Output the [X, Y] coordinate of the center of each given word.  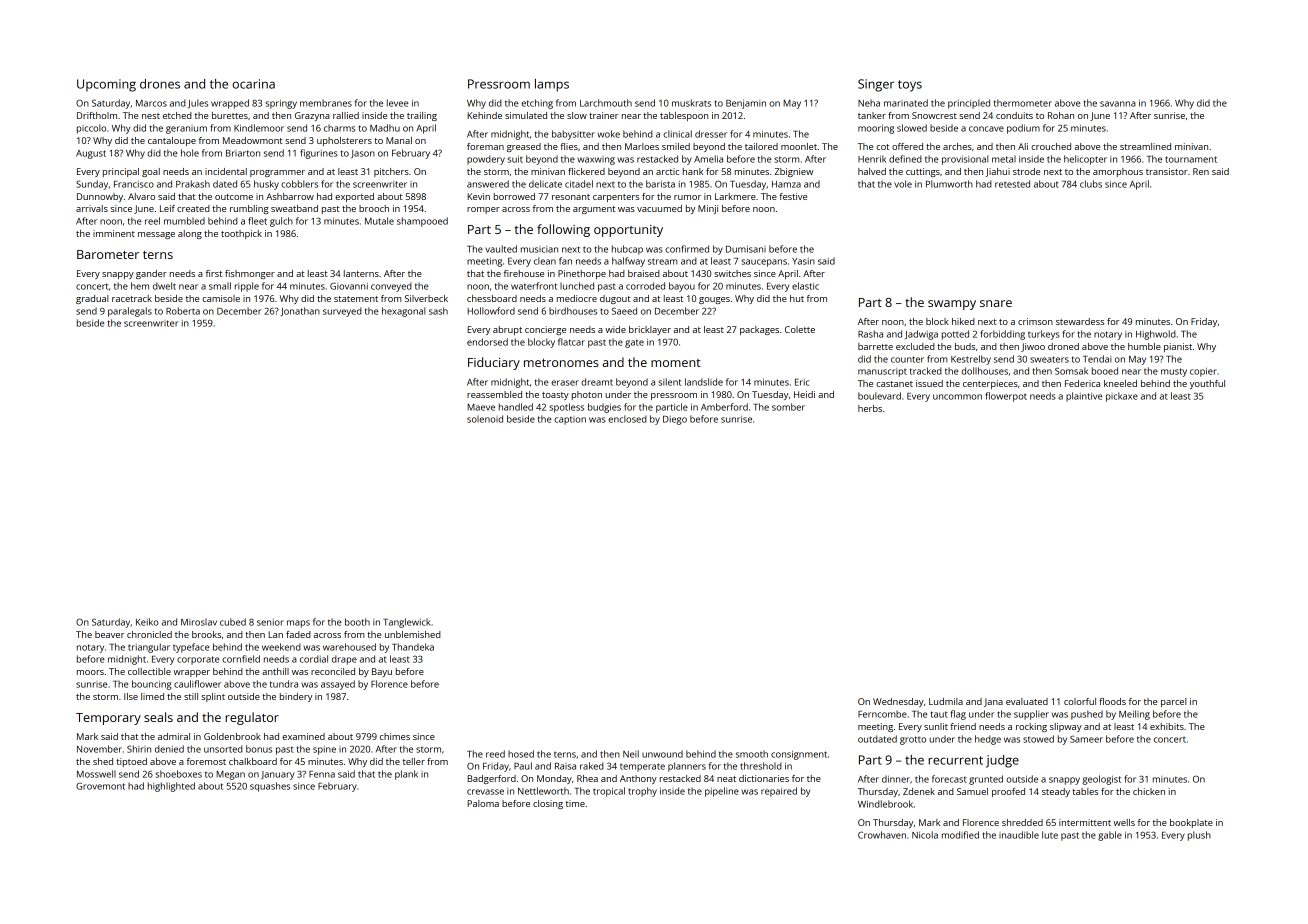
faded [298, 634]
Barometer [108, 254]
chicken [1149, 791]
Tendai [1097, 359]
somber [788, 407]
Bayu [382, 672]
